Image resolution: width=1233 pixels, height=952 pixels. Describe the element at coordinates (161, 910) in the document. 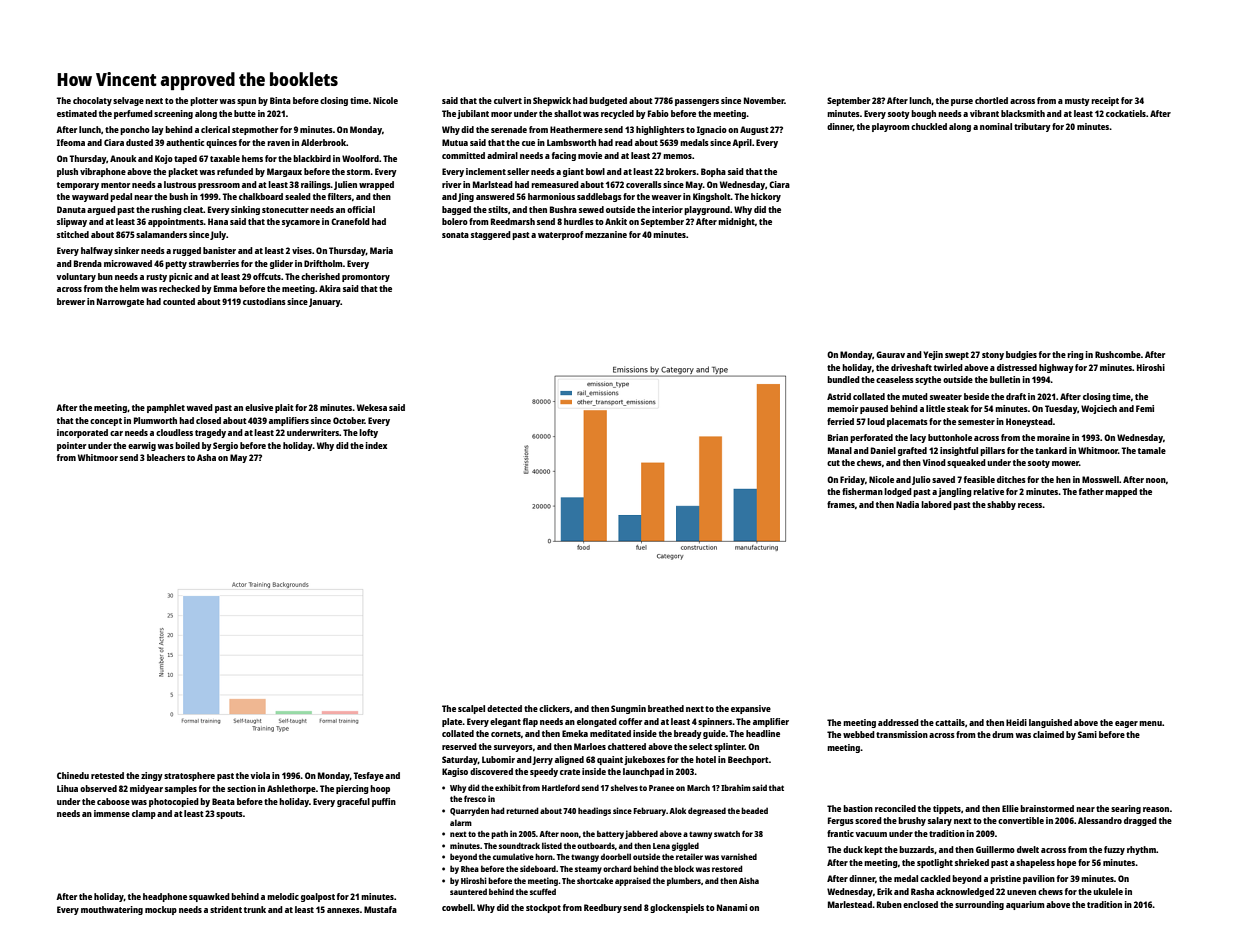

I see `mockup` at that location.
